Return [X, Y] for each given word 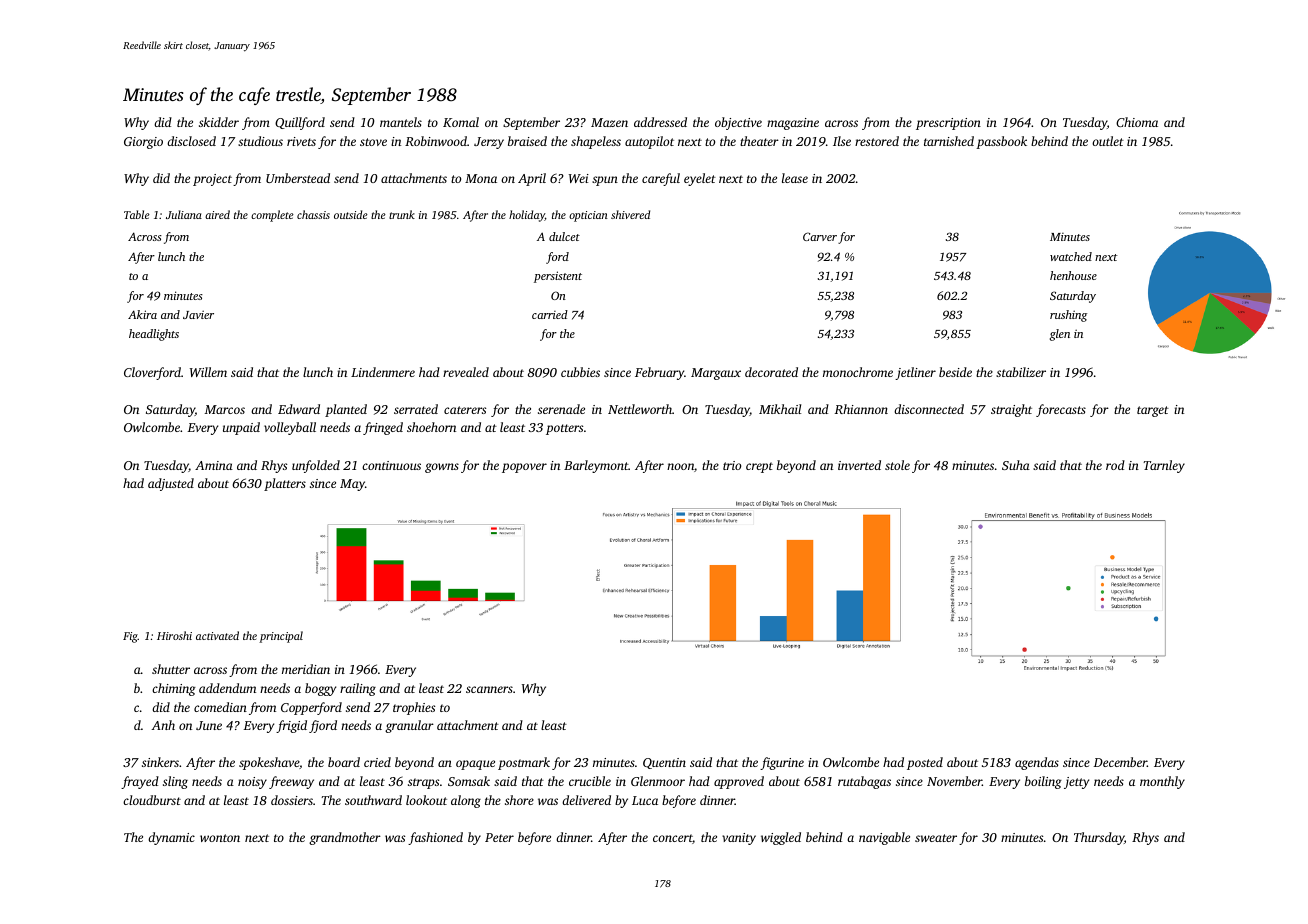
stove [373, 142]
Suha [1016, 465]
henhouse [1073, 275]
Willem [208, 372]
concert [672, 838]
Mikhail [780, 409]
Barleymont [596, 466]
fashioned [435, 838]
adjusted [171, 484]
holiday [527, 216]
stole [897, 465]
